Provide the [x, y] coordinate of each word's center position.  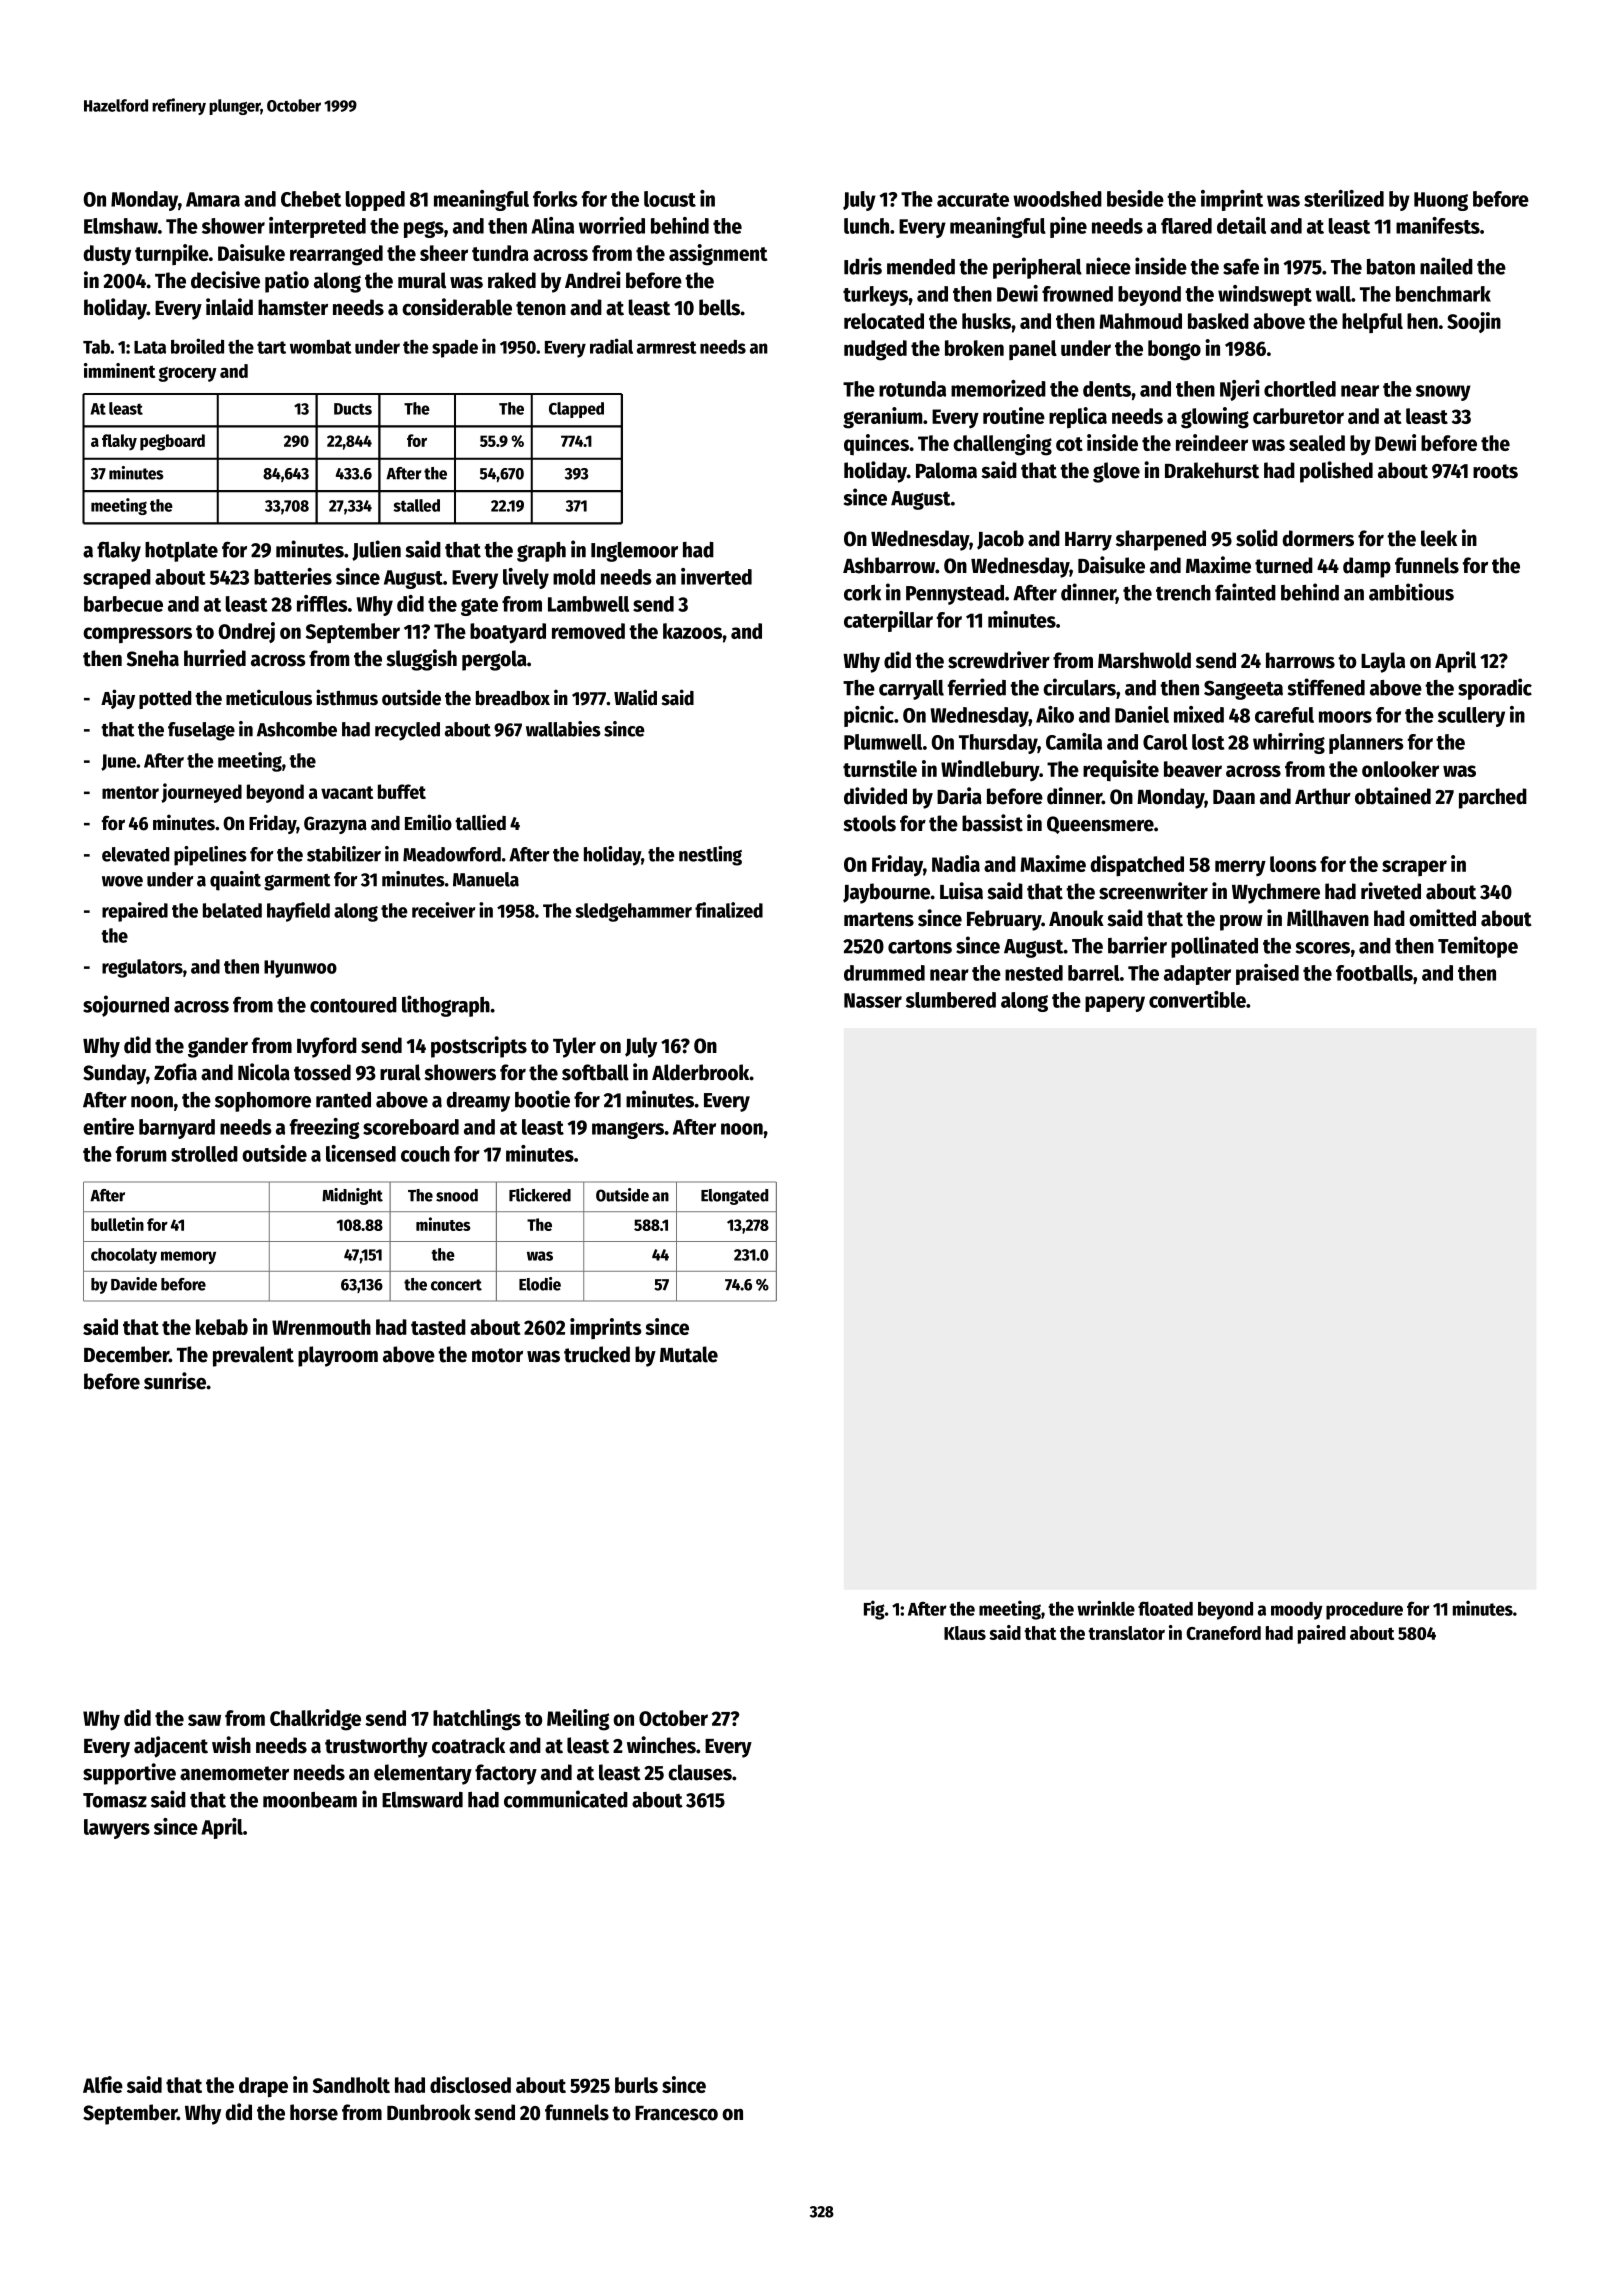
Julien [376, 550]
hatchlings [477, 1720]
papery [1115, 1004]
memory [188, 1257]
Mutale [689, 1354]
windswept [1265, 295]
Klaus [965, 1633]
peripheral [1037, 268]
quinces [876, 444]
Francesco [676, 2113]
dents [1107, 389]
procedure [1364, 1611]
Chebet [311, 199]
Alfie [103, 2084]
